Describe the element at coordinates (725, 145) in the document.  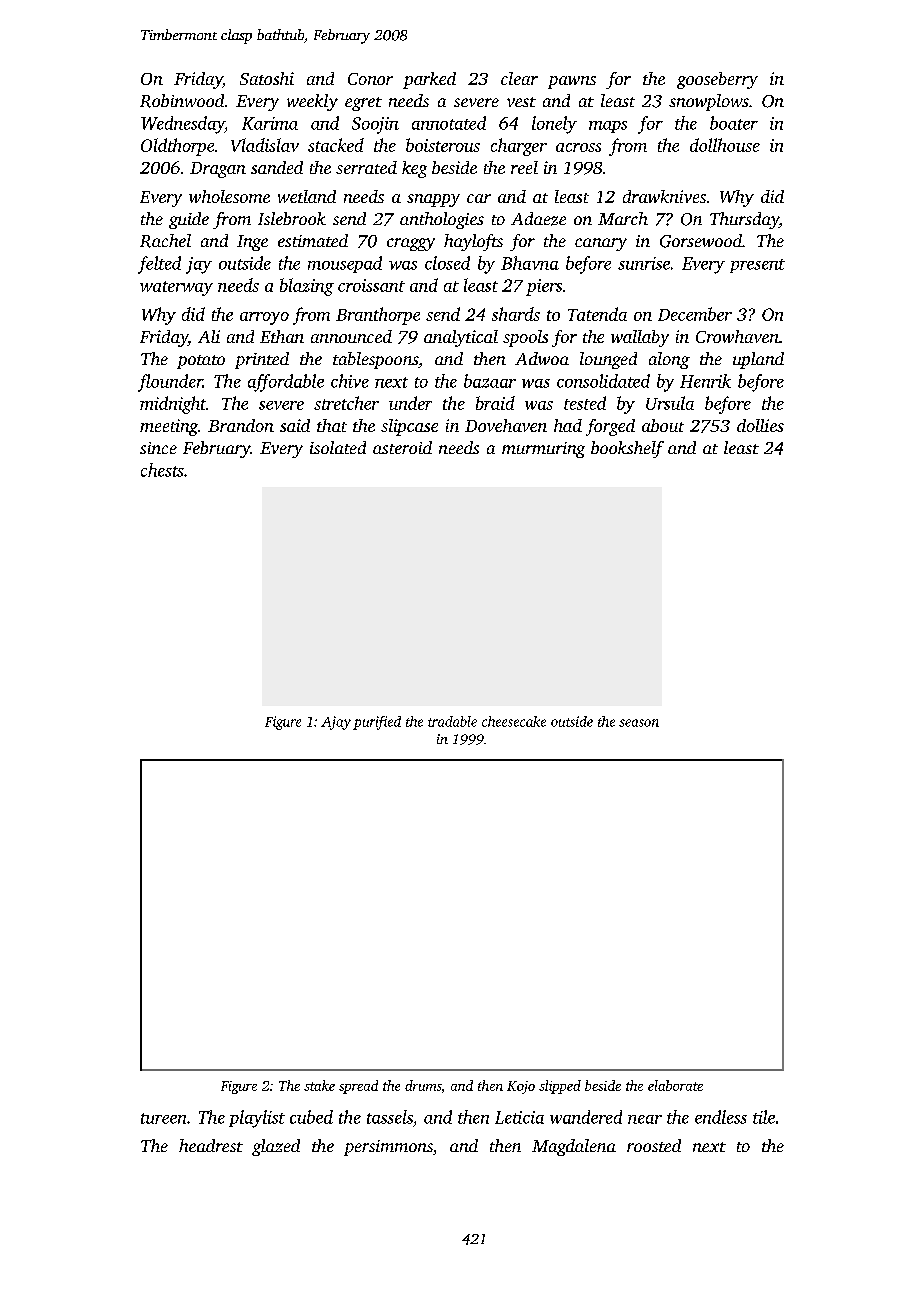
I see `dollhouse` at that location.
